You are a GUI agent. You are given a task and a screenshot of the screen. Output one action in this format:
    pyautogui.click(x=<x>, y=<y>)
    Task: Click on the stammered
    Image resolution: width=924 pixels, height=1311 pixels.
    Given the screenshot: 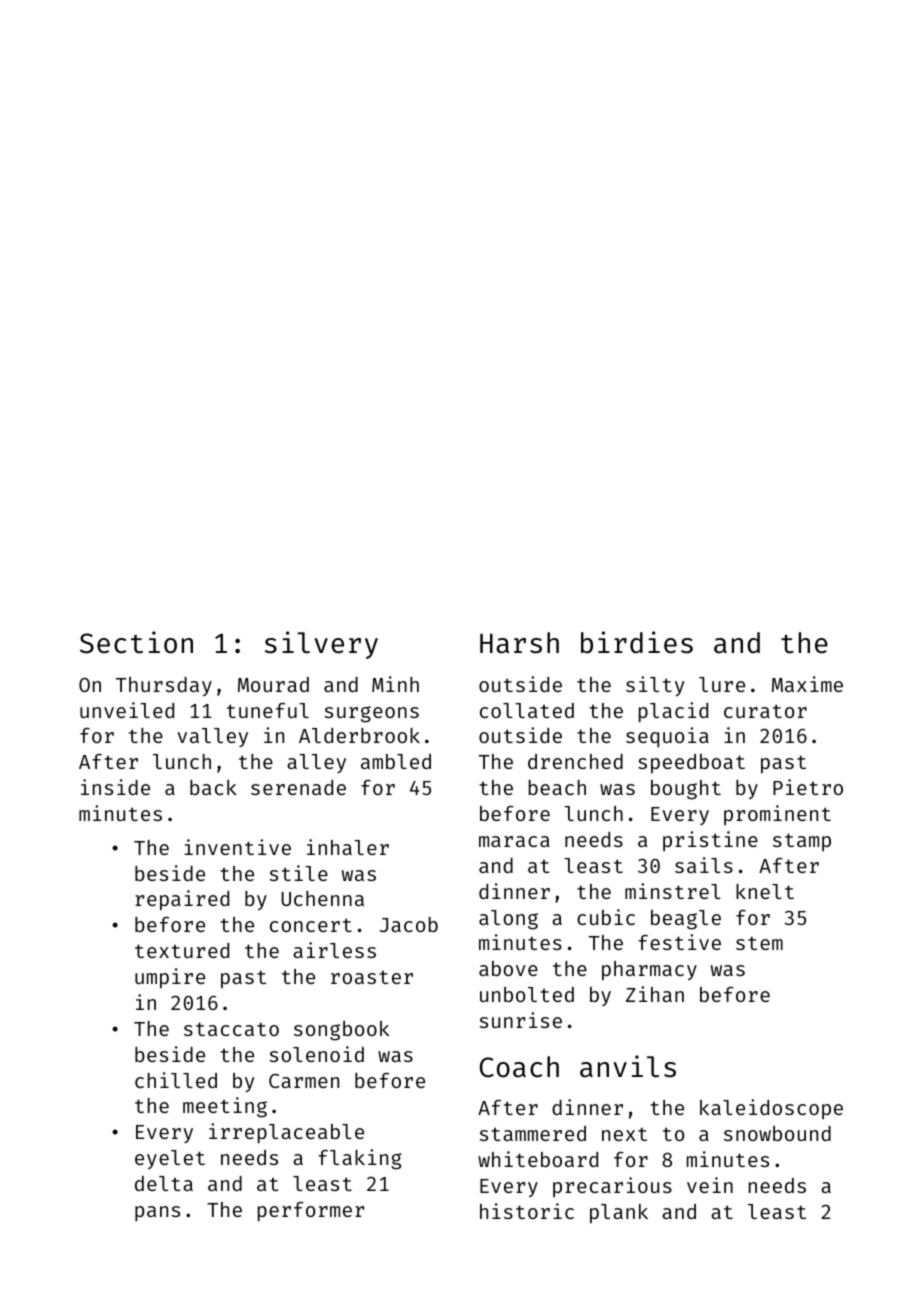 What is the action you would take?
    pyautogui.click(x=533, y=1133)
